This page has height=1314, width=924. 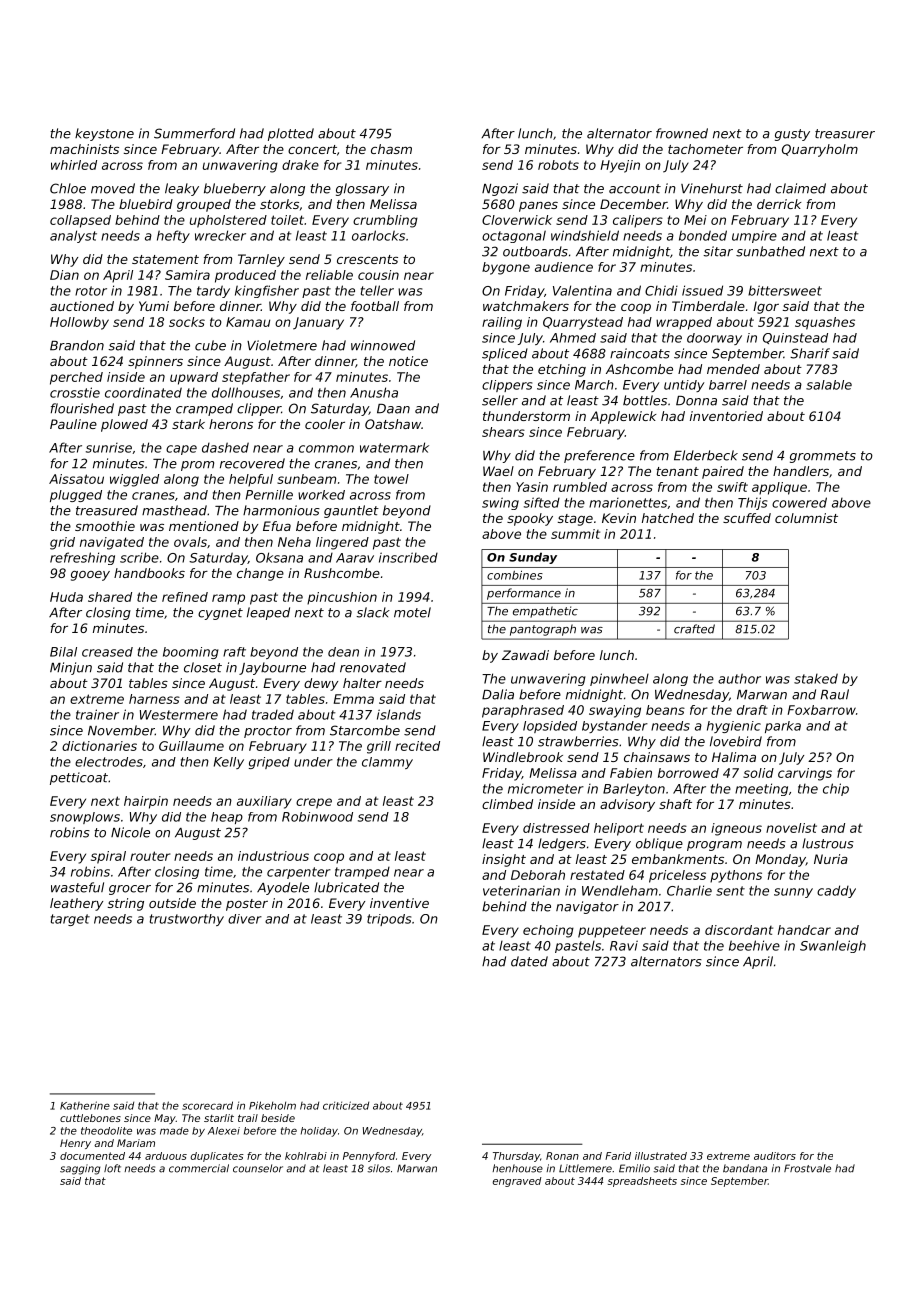 I want to click on grommets, so click(x=823, y=457).
